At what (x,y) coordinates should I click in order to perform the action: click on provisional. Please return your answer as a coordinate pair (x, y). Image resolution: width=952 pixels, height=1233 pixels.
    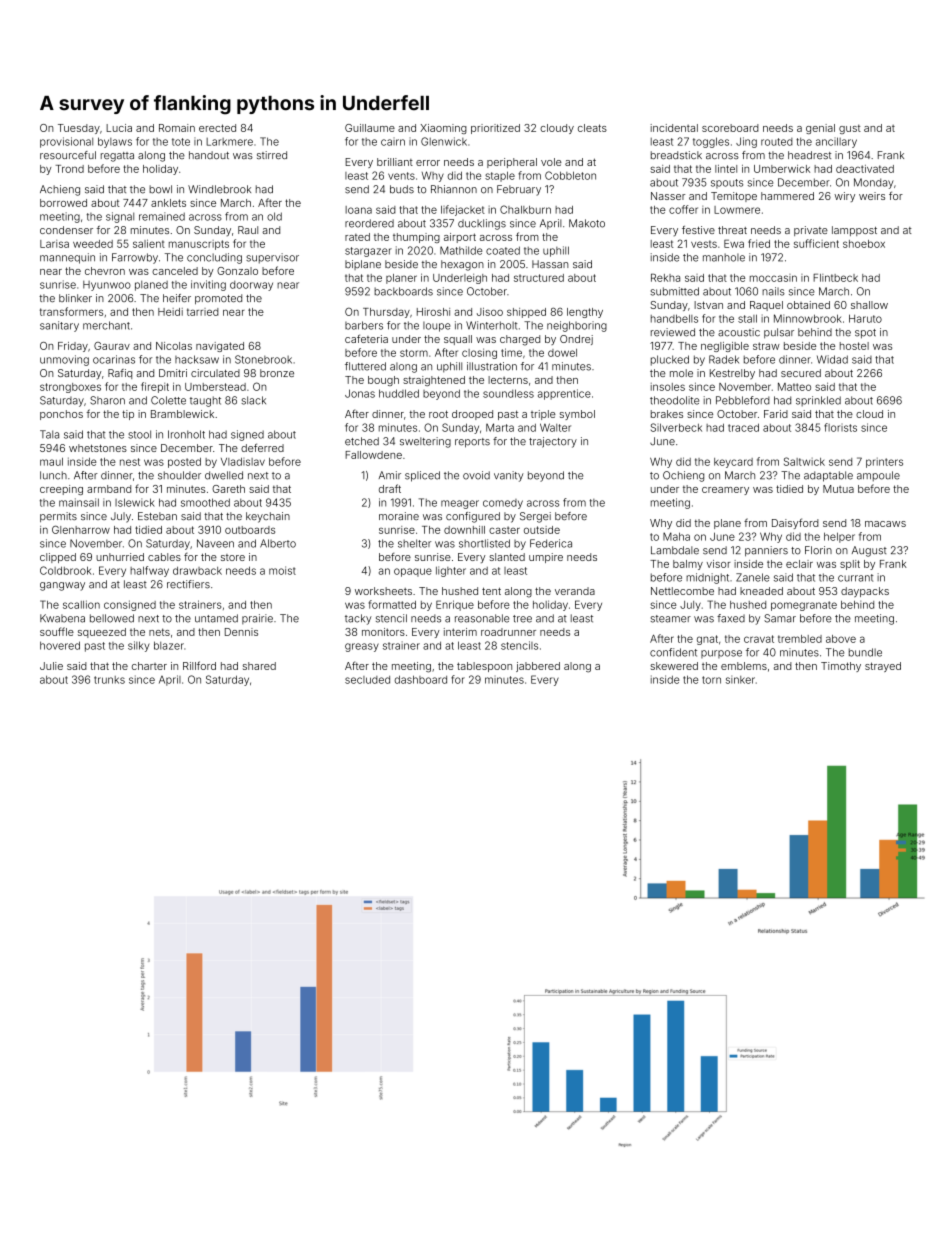
    Looking at the image, I should click on (66, 142).
